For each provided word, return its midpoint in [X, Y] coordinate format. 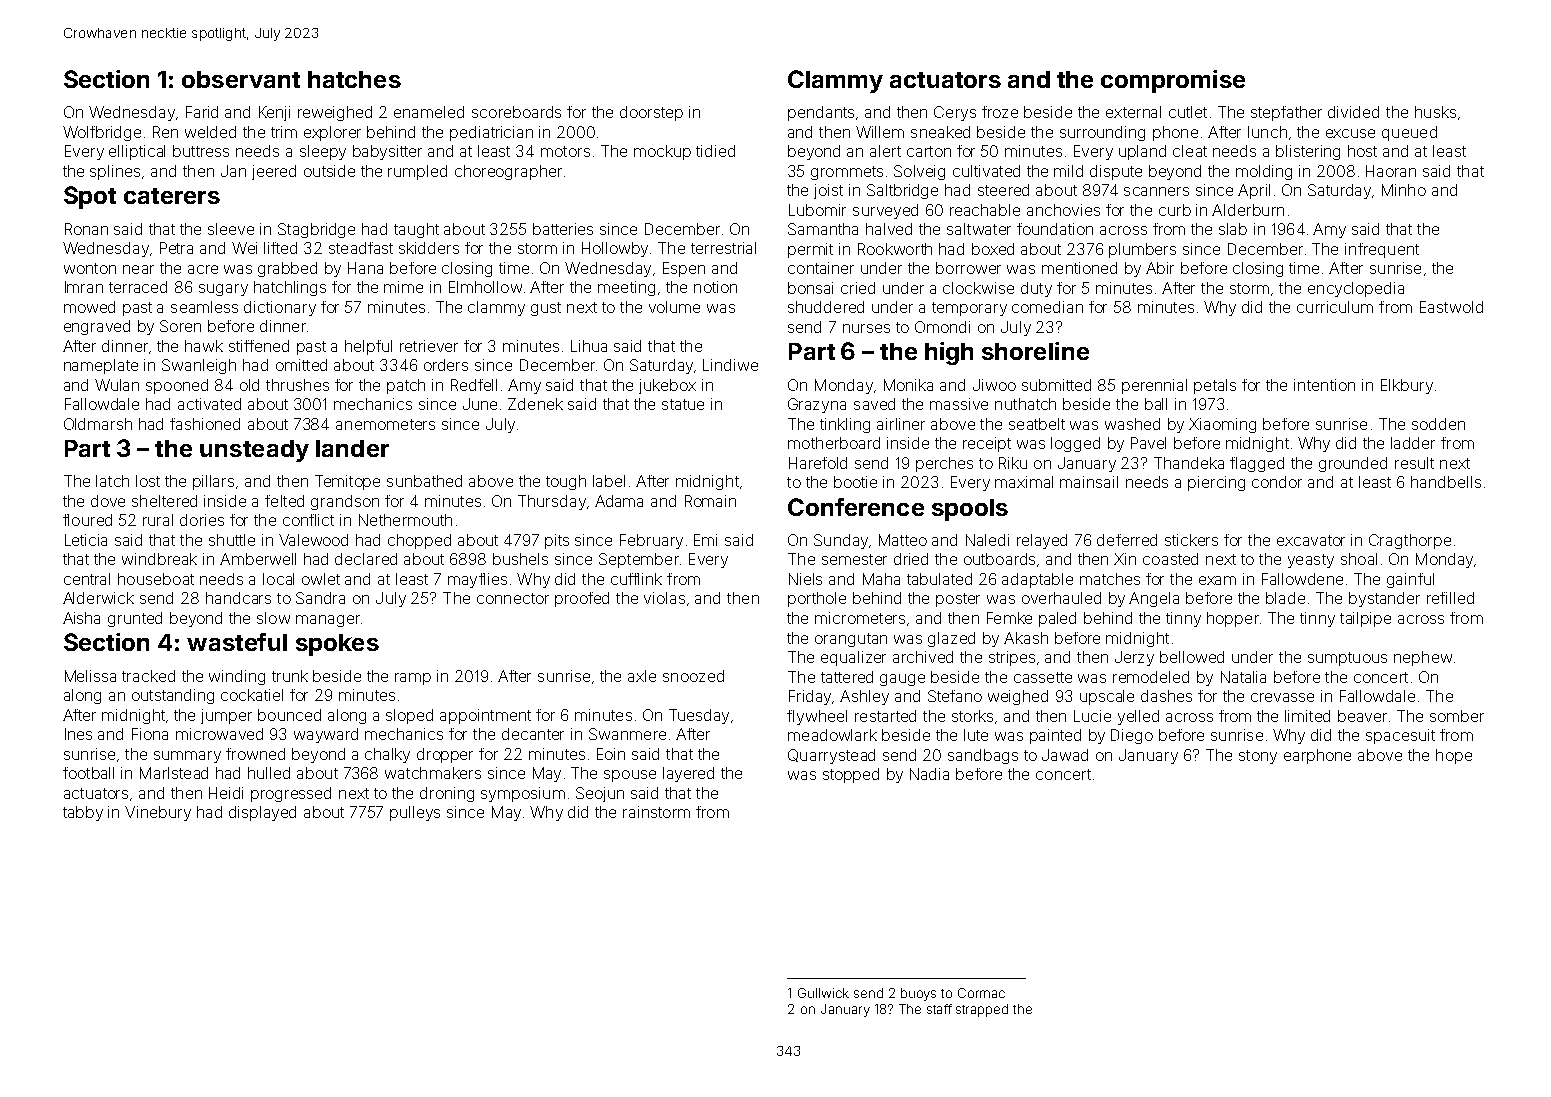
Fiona [150, 734]
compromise [1173, 81]
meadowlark [832, 735]
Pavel [1148, 443]
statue [683, 404]
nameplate [101, 366]
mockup [662, 152]
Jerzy [1134, 658]
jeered [274, 172]
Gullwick [823, 993]
